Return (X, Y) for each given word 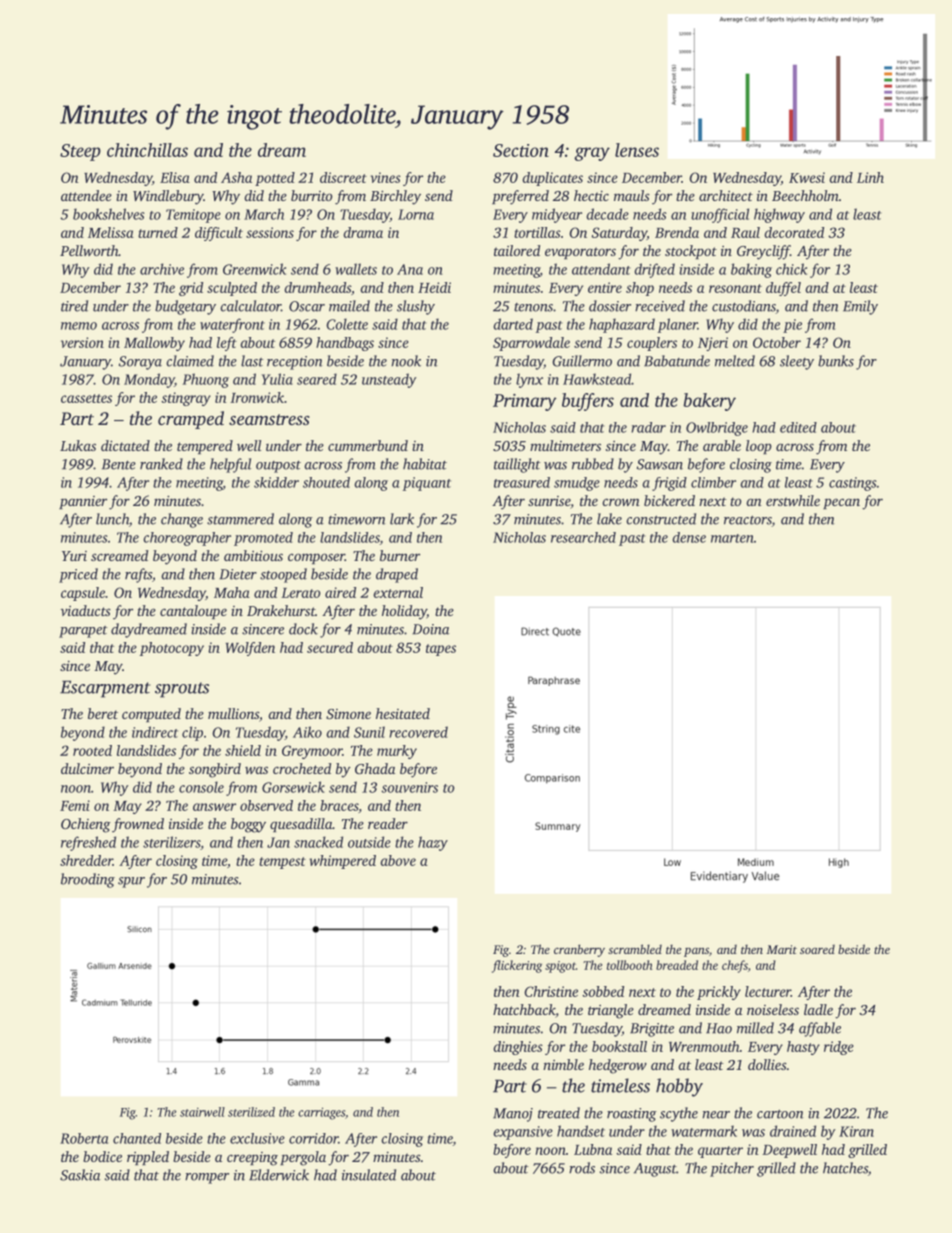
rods (582, 1168)
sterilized (251, 1112)
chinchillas (147, 150)
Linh (870, 177)
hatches (845, 1168)
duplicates (553, 179)
